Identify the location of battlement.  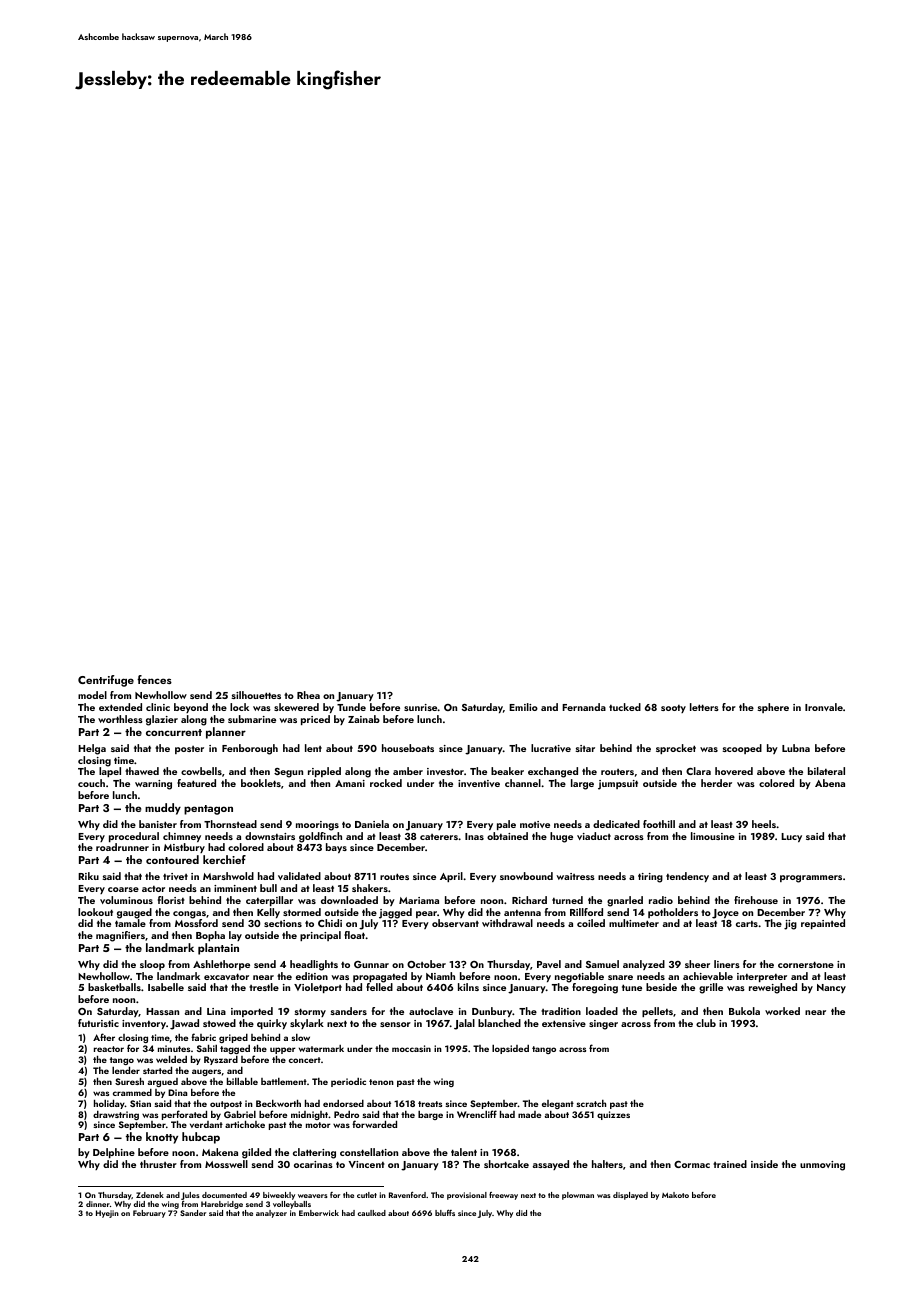
(284, 1081).
